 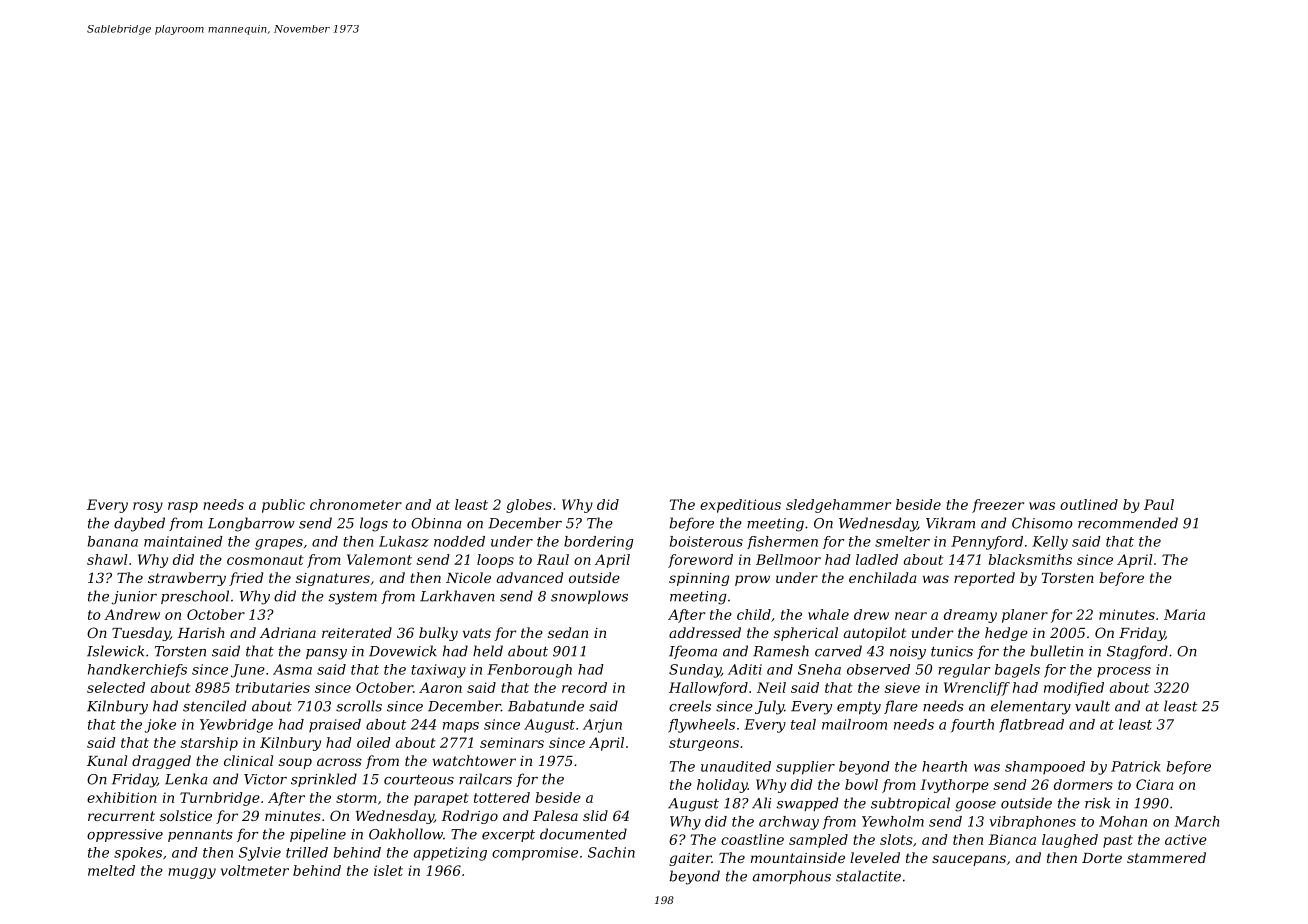 What do you see at coordinates (706, 541) in the screenshot?
I see `boisterous` at bounding box center [706, 541].
